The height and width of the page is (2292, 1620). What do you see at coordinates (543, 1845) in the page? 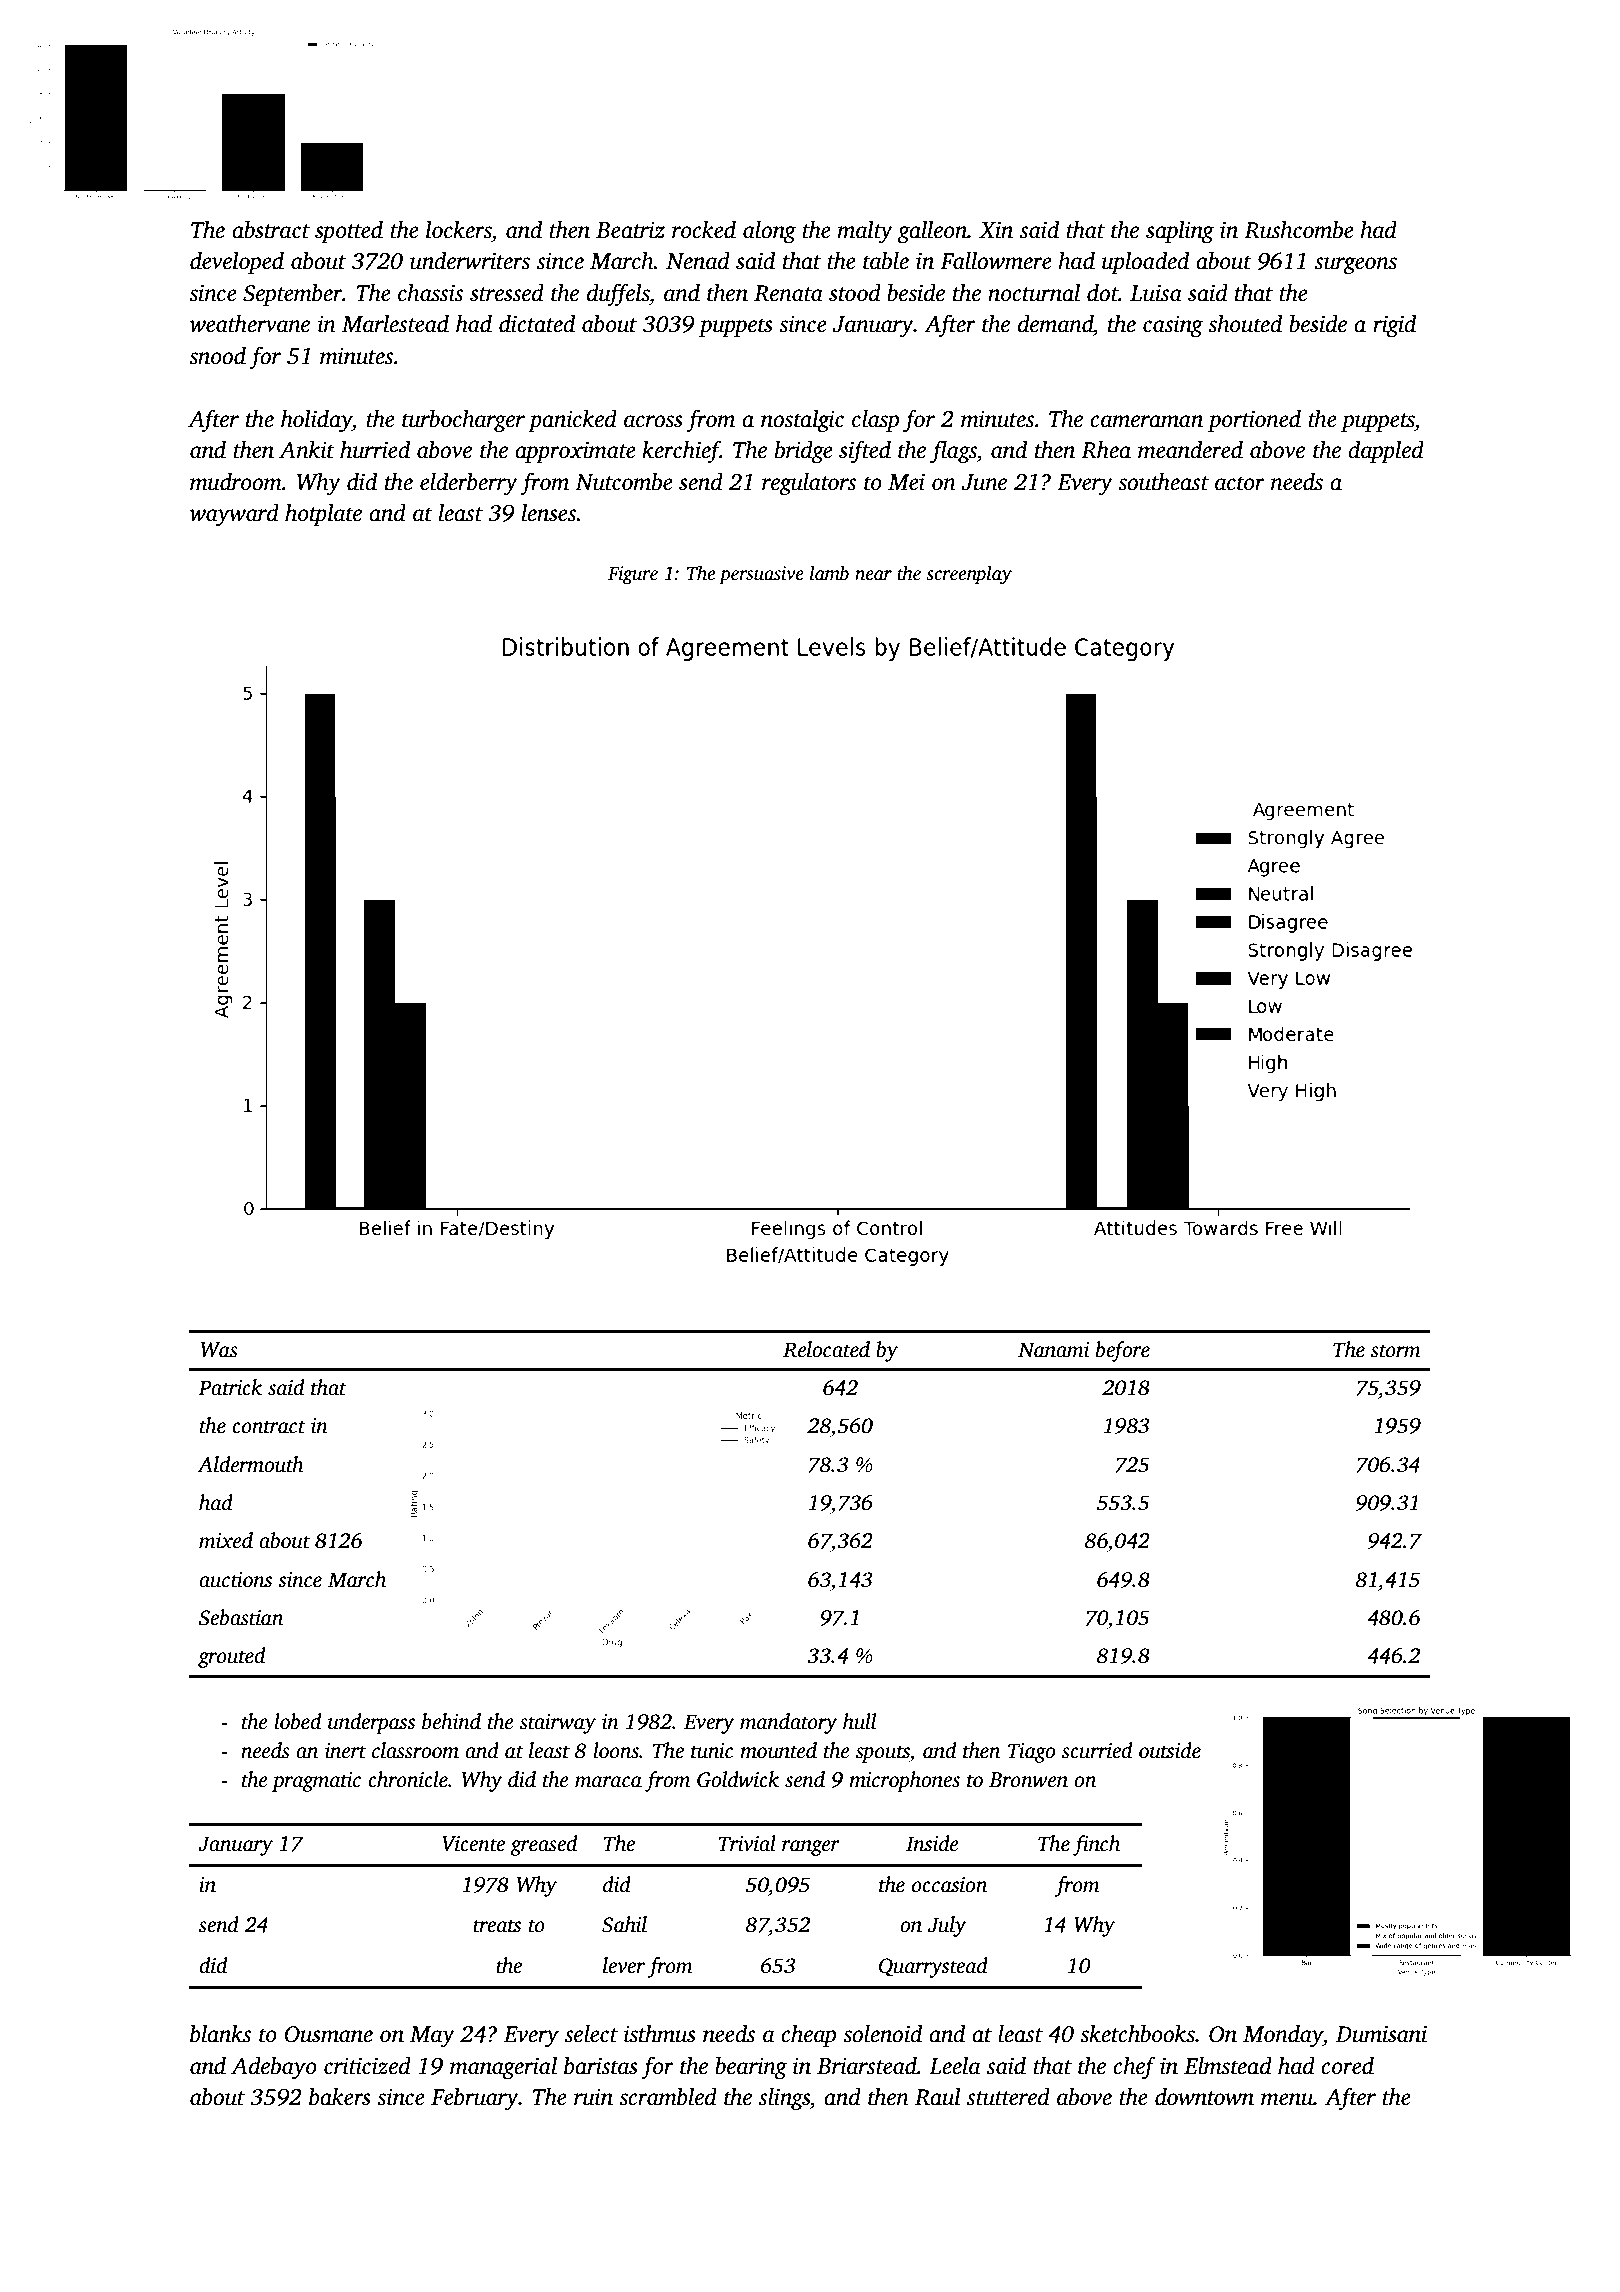
I see `greased` at bounding box center [543, 1845].
